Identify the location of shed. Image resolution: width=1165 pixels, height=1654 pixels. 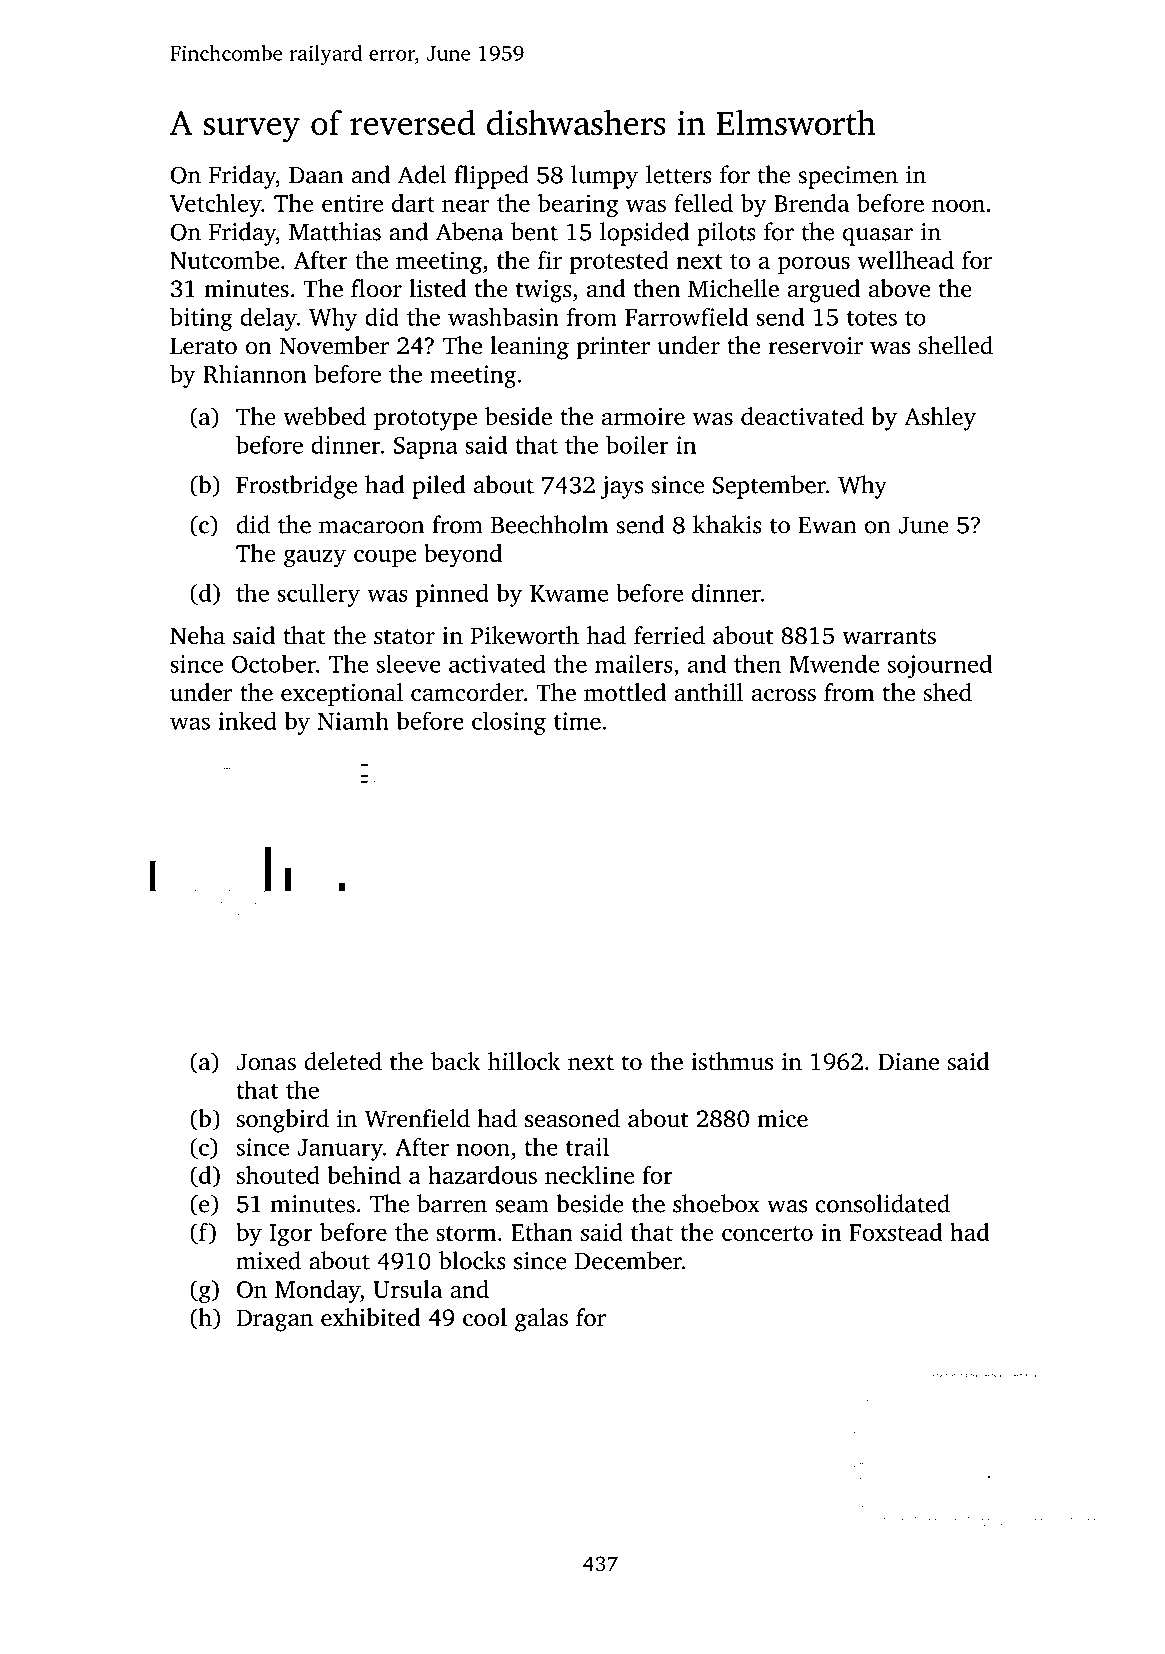
(948, 692).
